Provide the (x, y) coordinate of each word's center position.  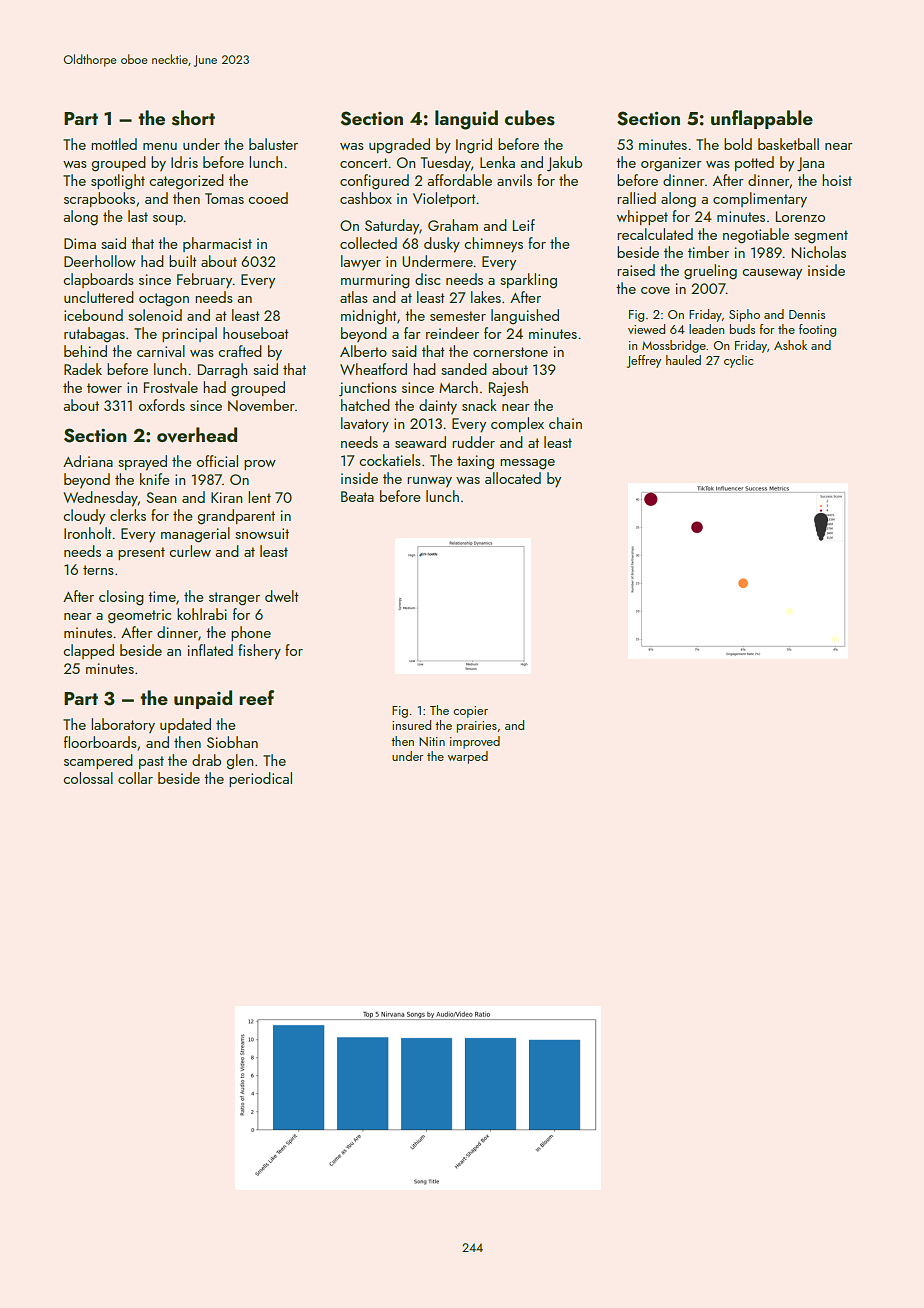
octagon (164, 300)
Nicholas (819, 252)
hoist (837, 180)
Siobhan (232, 742)
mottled (114, 144)
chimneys (493, 245)
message (527, 464)
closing (121, 598)
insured (411, 725)
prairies (477, 727)
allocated (513, 478)
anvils (514, 180)
